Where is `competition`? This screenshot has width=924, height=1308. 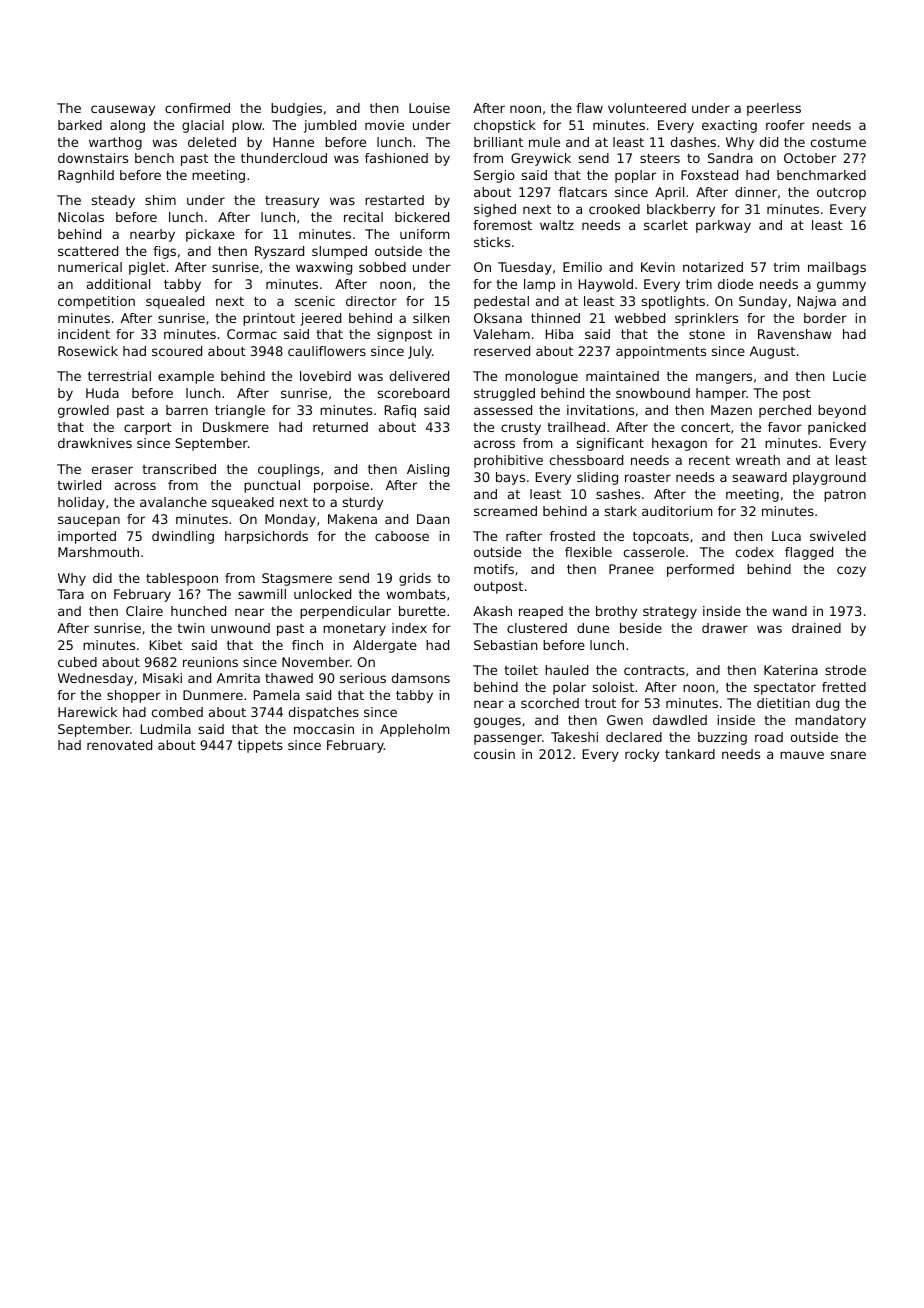 competition is located at coordinates (96, 302).
